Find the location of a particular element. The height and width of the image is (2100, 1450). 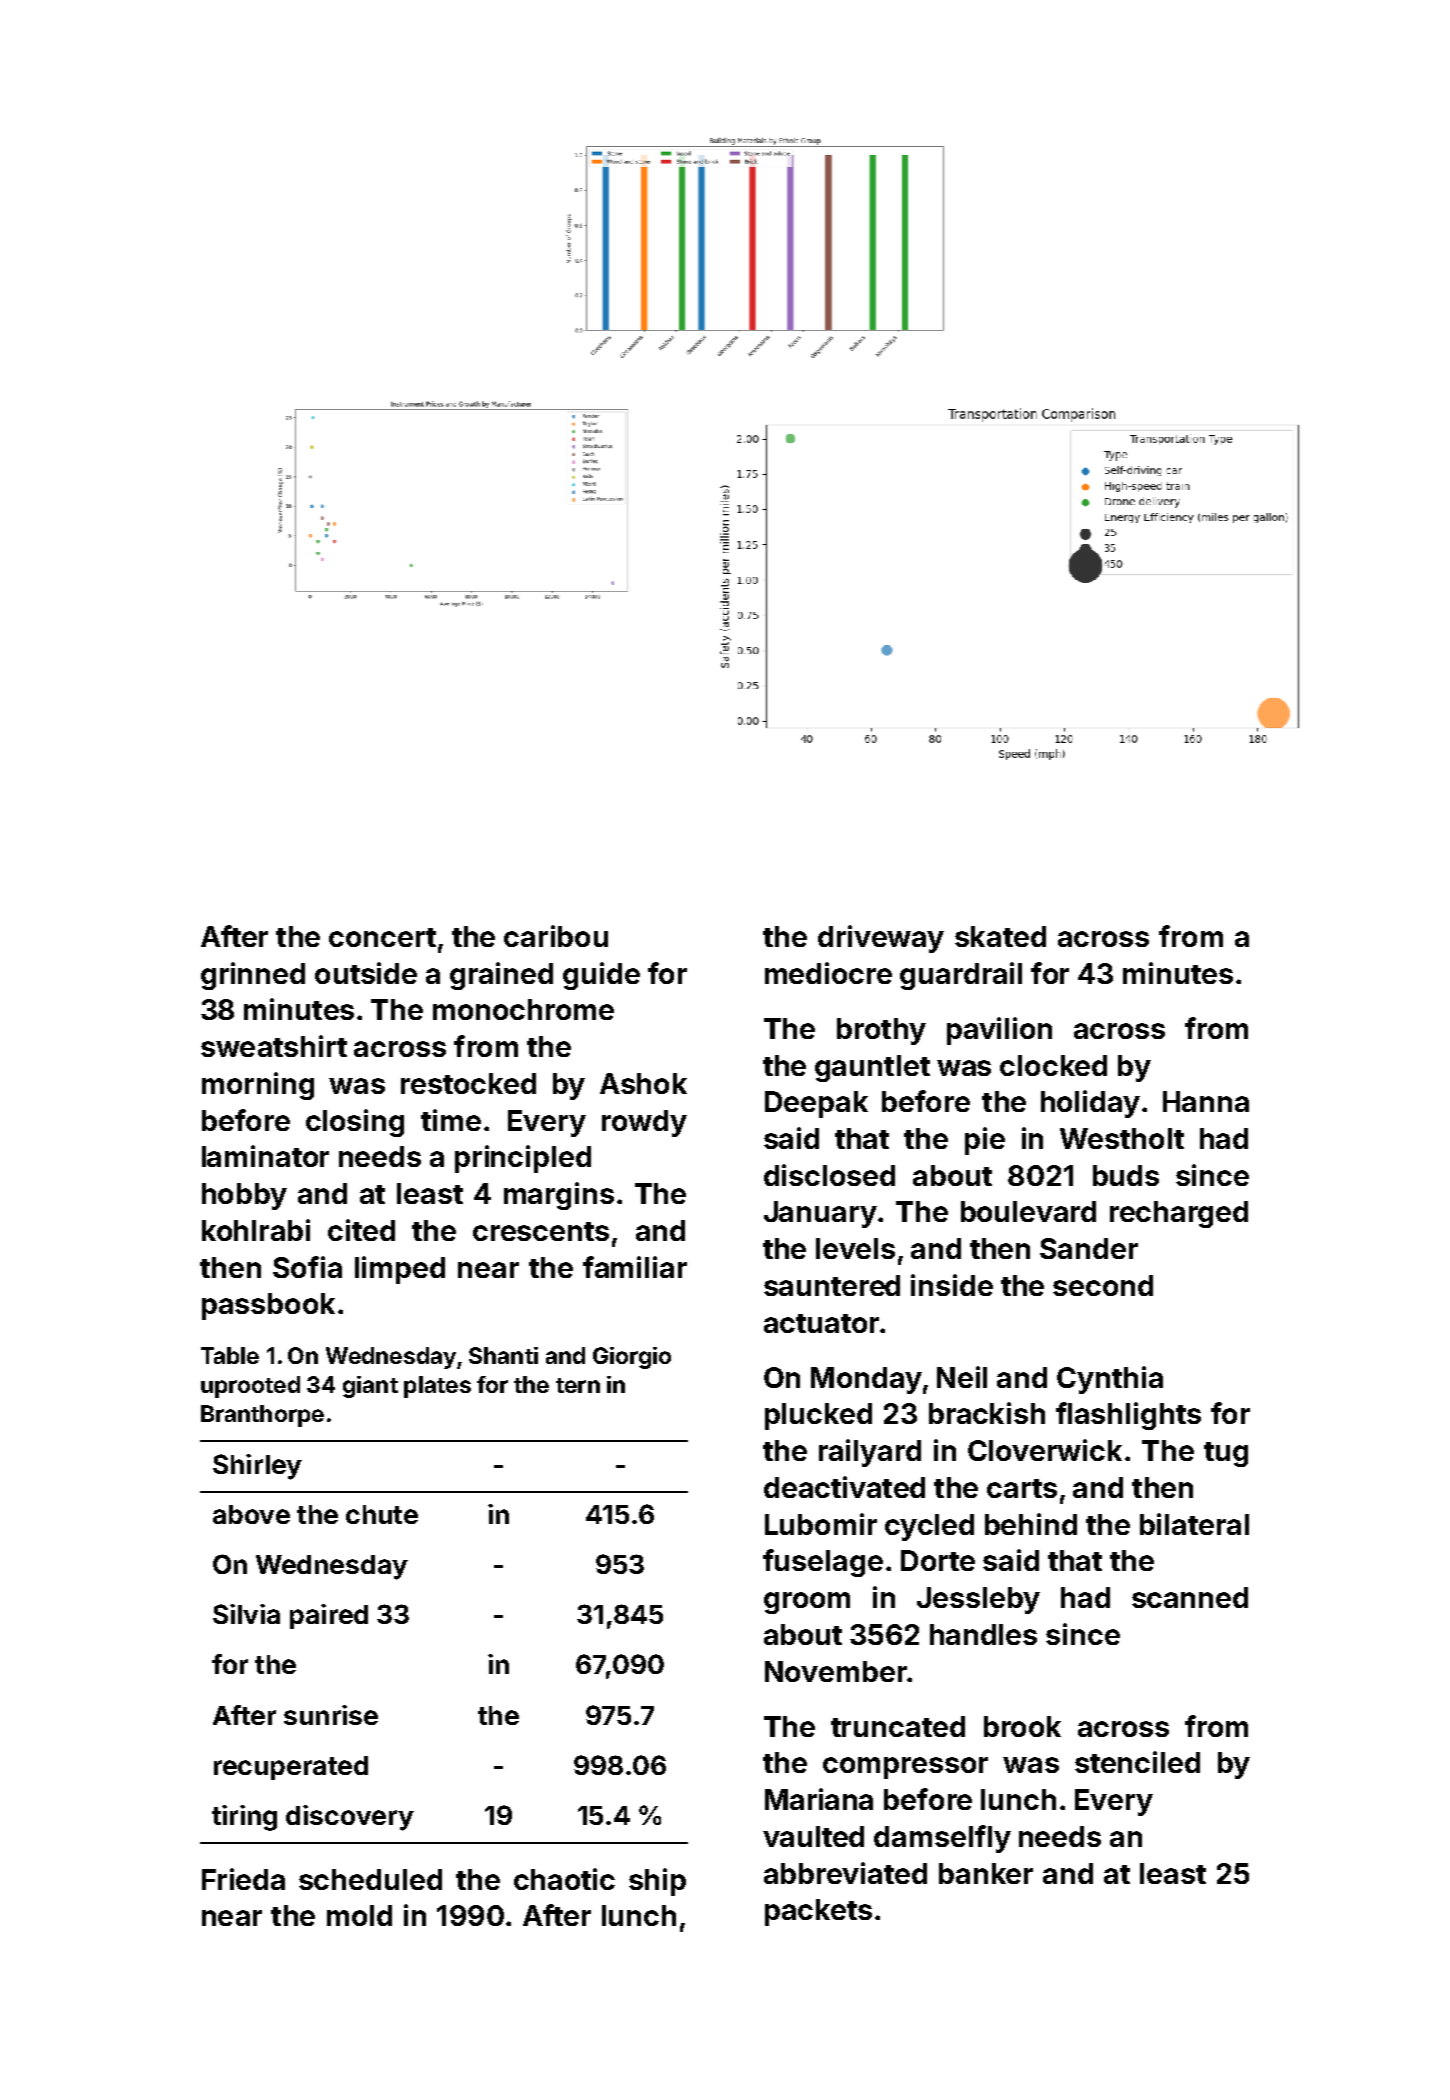

skated is located at coordinates (1000, 936).
